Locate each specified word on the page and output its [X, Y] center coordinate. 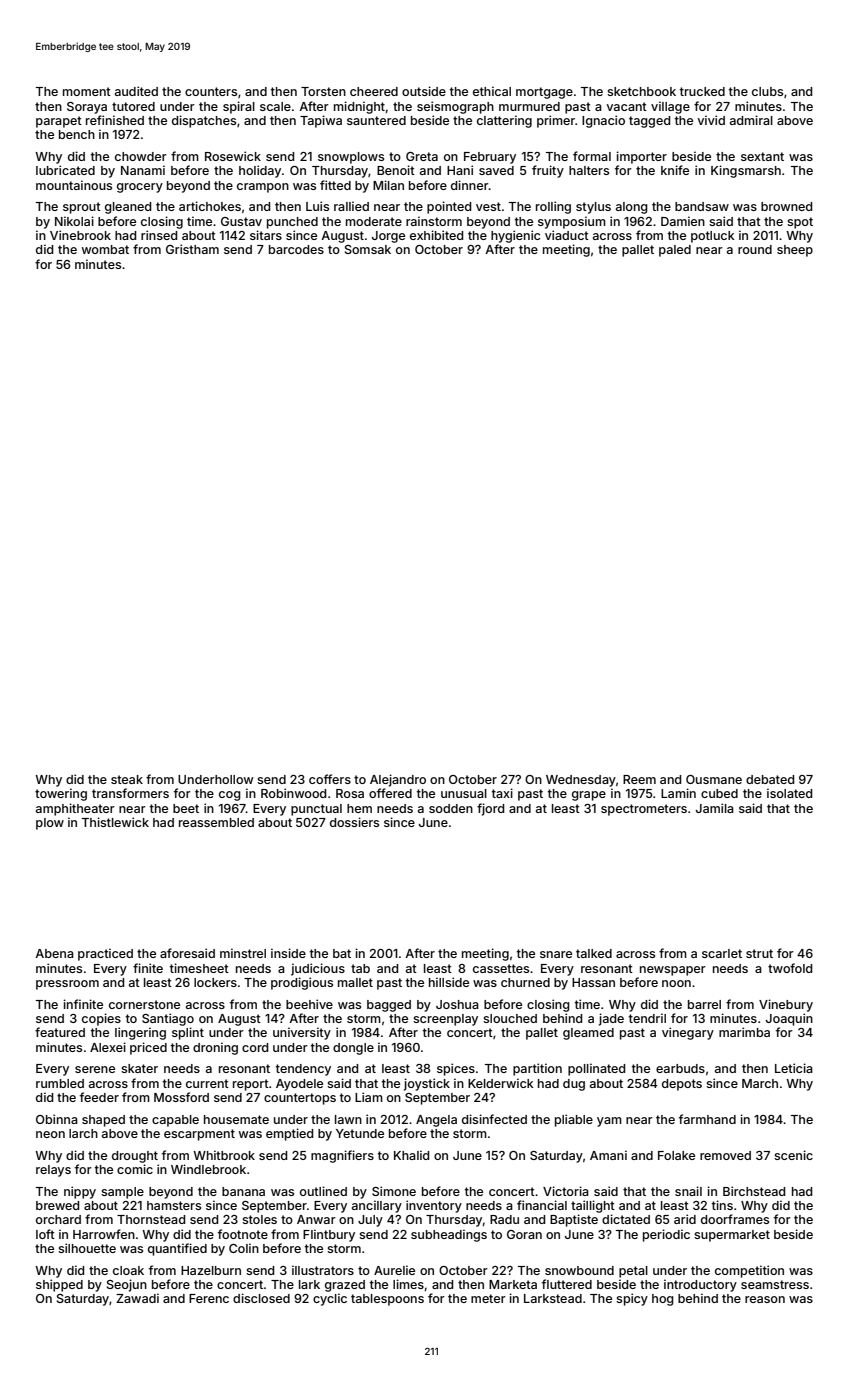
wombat [105, 249]
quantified [177, 1249]
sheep [795, 251]
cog [230, 796]
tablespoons [387, 1300]
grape [589, 796]
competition [749, 1271]
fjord [490, 809]
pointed [449, 207]
